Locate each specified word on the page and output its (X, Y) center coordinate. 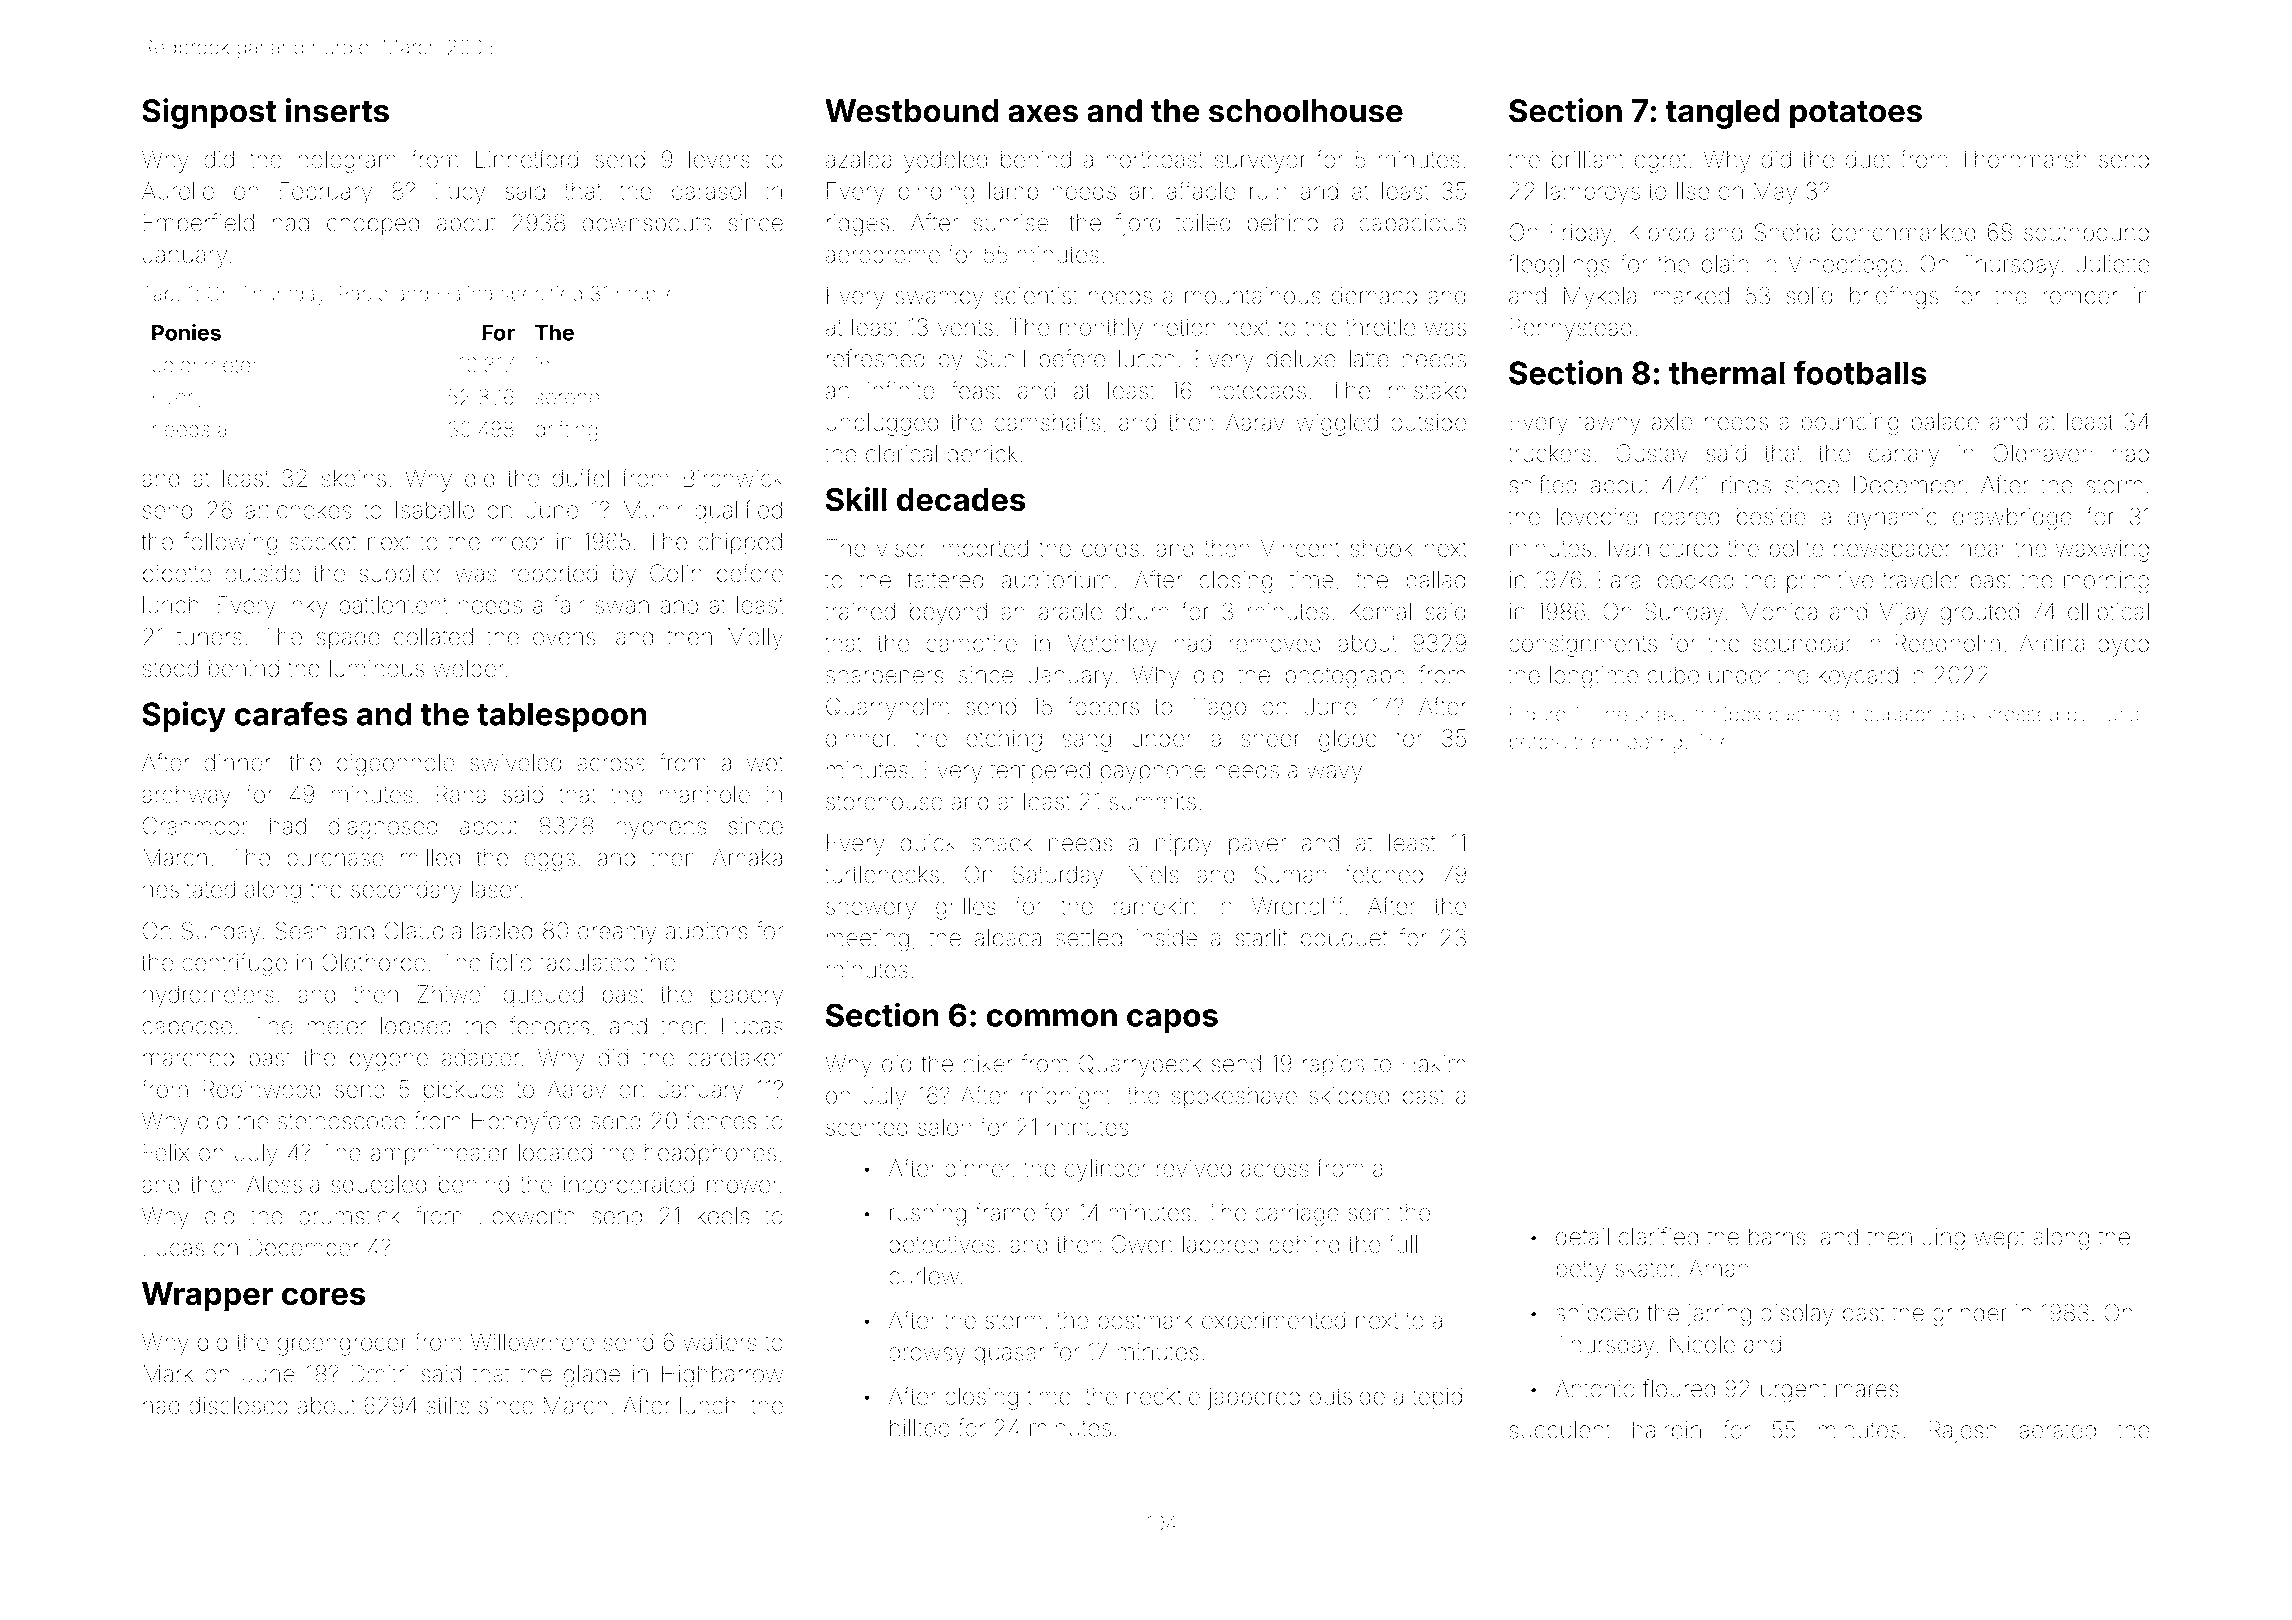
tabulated (587, 962)
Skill (856, 499)
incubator (1890, 714)
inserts (337, 110)
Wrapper (207, 1297)
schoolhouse (1306, 111)
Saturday (1058, 876)
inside (1167, 938)
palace (1945, 424)
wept (1999, 1239)
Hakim (1433, 1064)
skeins (354, 478)
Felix (166, 1152)
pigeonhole (396, 765)
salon (944, 1127)
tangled (1722, 114)
